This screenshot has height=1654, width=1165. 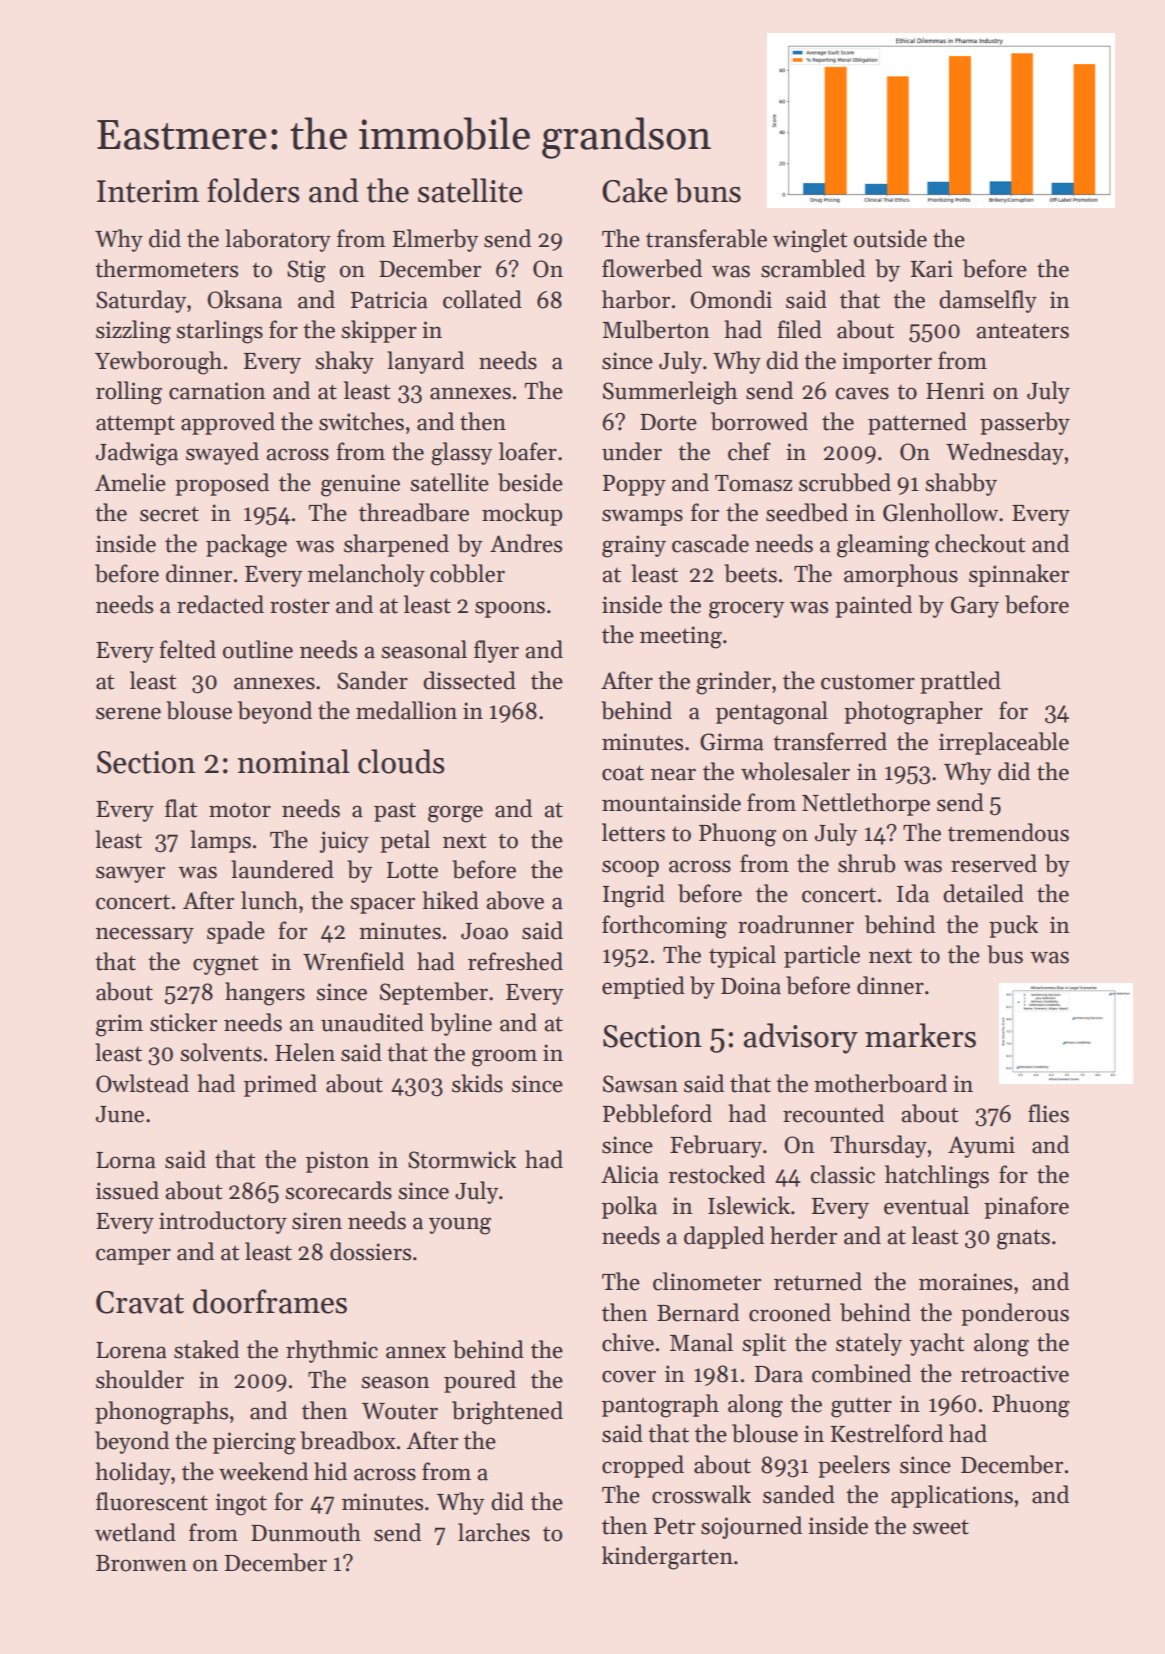 What do you see at coordinates (681, 637) in the screenshot?
I see `meeting` at bounding box center [681, 637].
